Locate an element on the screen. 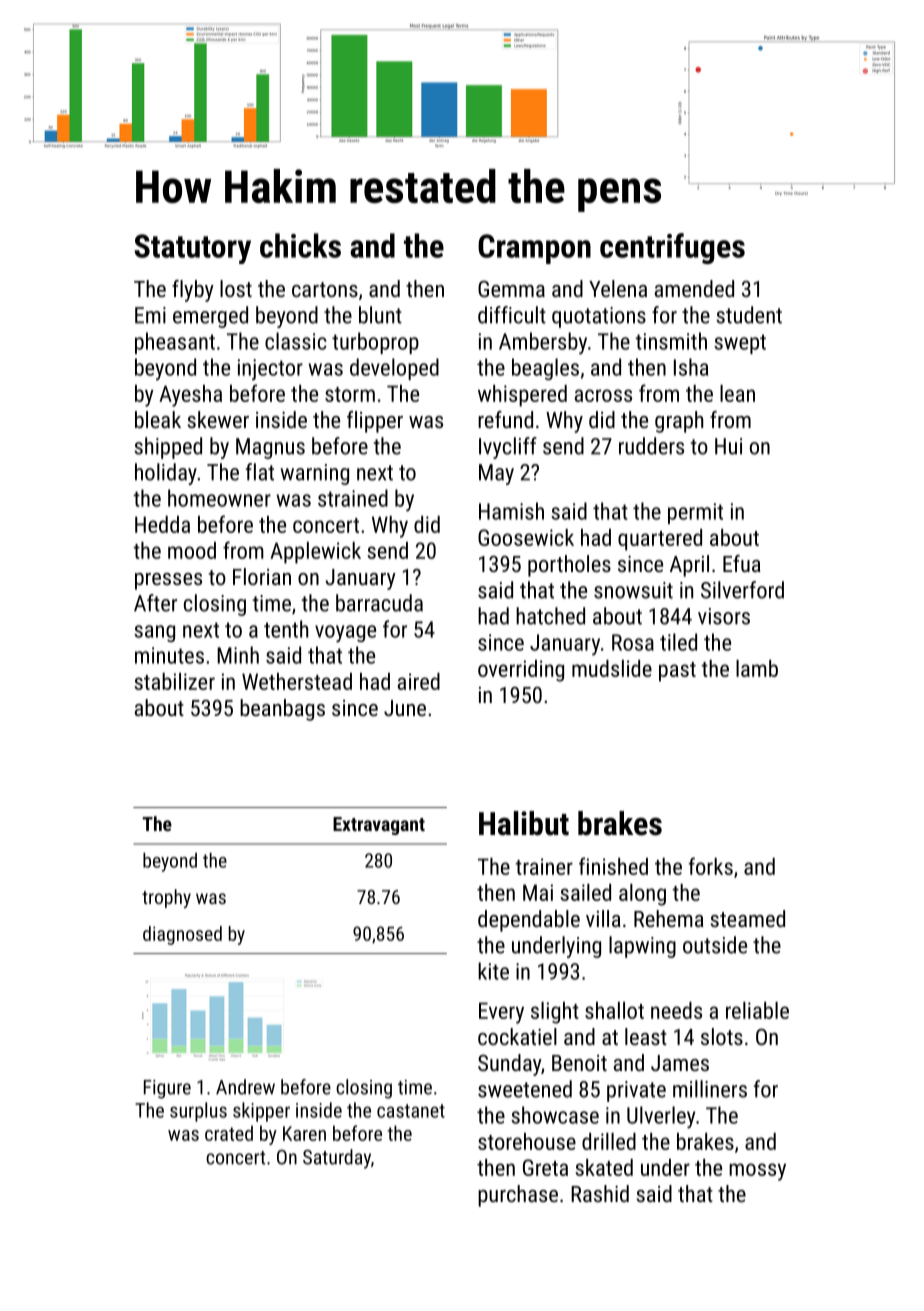 The image size is (924, 1311). lamb is located at coordinates (757, 668).
